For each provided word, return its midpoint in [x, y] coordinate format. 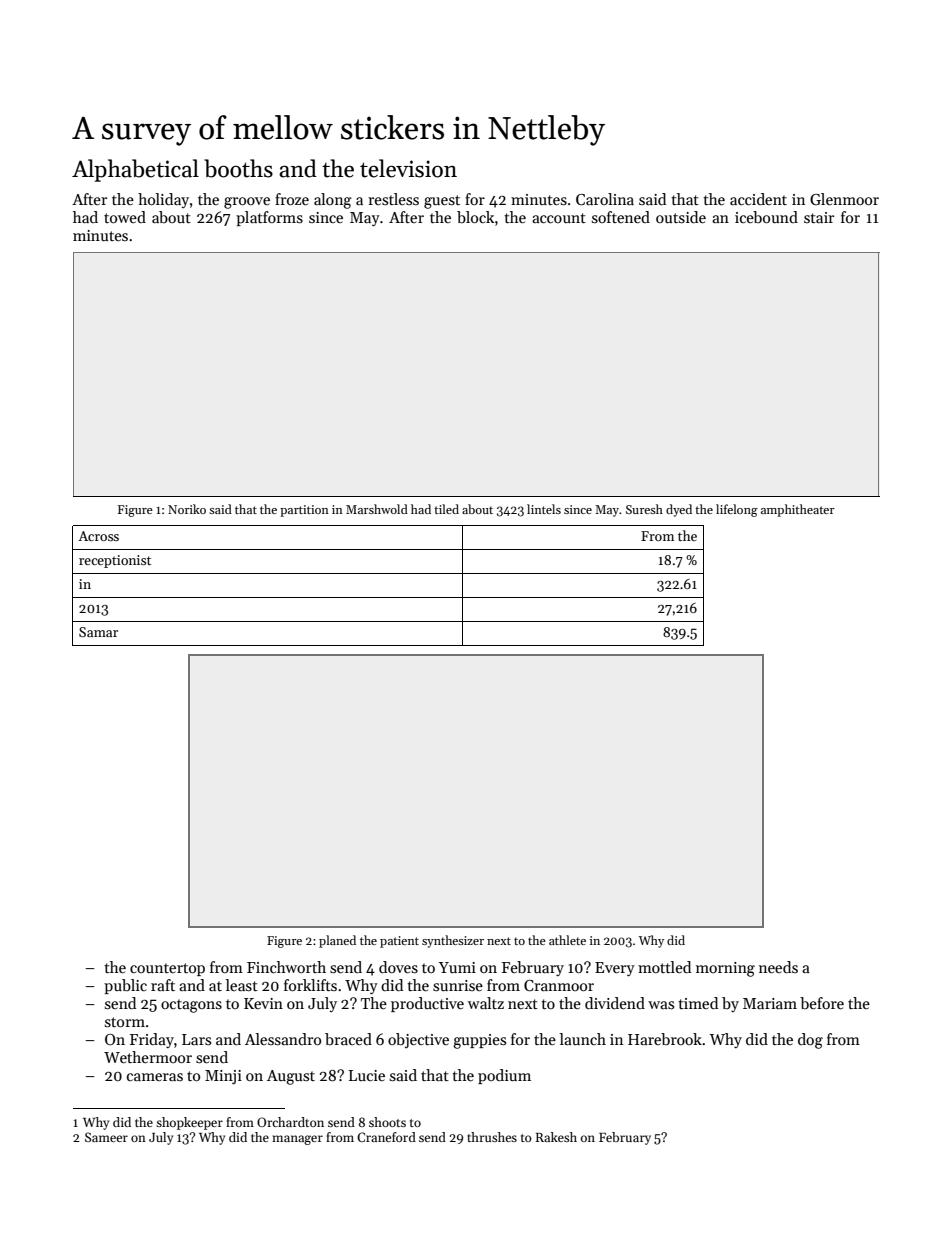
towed [125, 217]
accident [758, 199]
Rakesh [556, 1137]
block [475, 217]
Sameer [106, 1137]
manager [297, 1140]
